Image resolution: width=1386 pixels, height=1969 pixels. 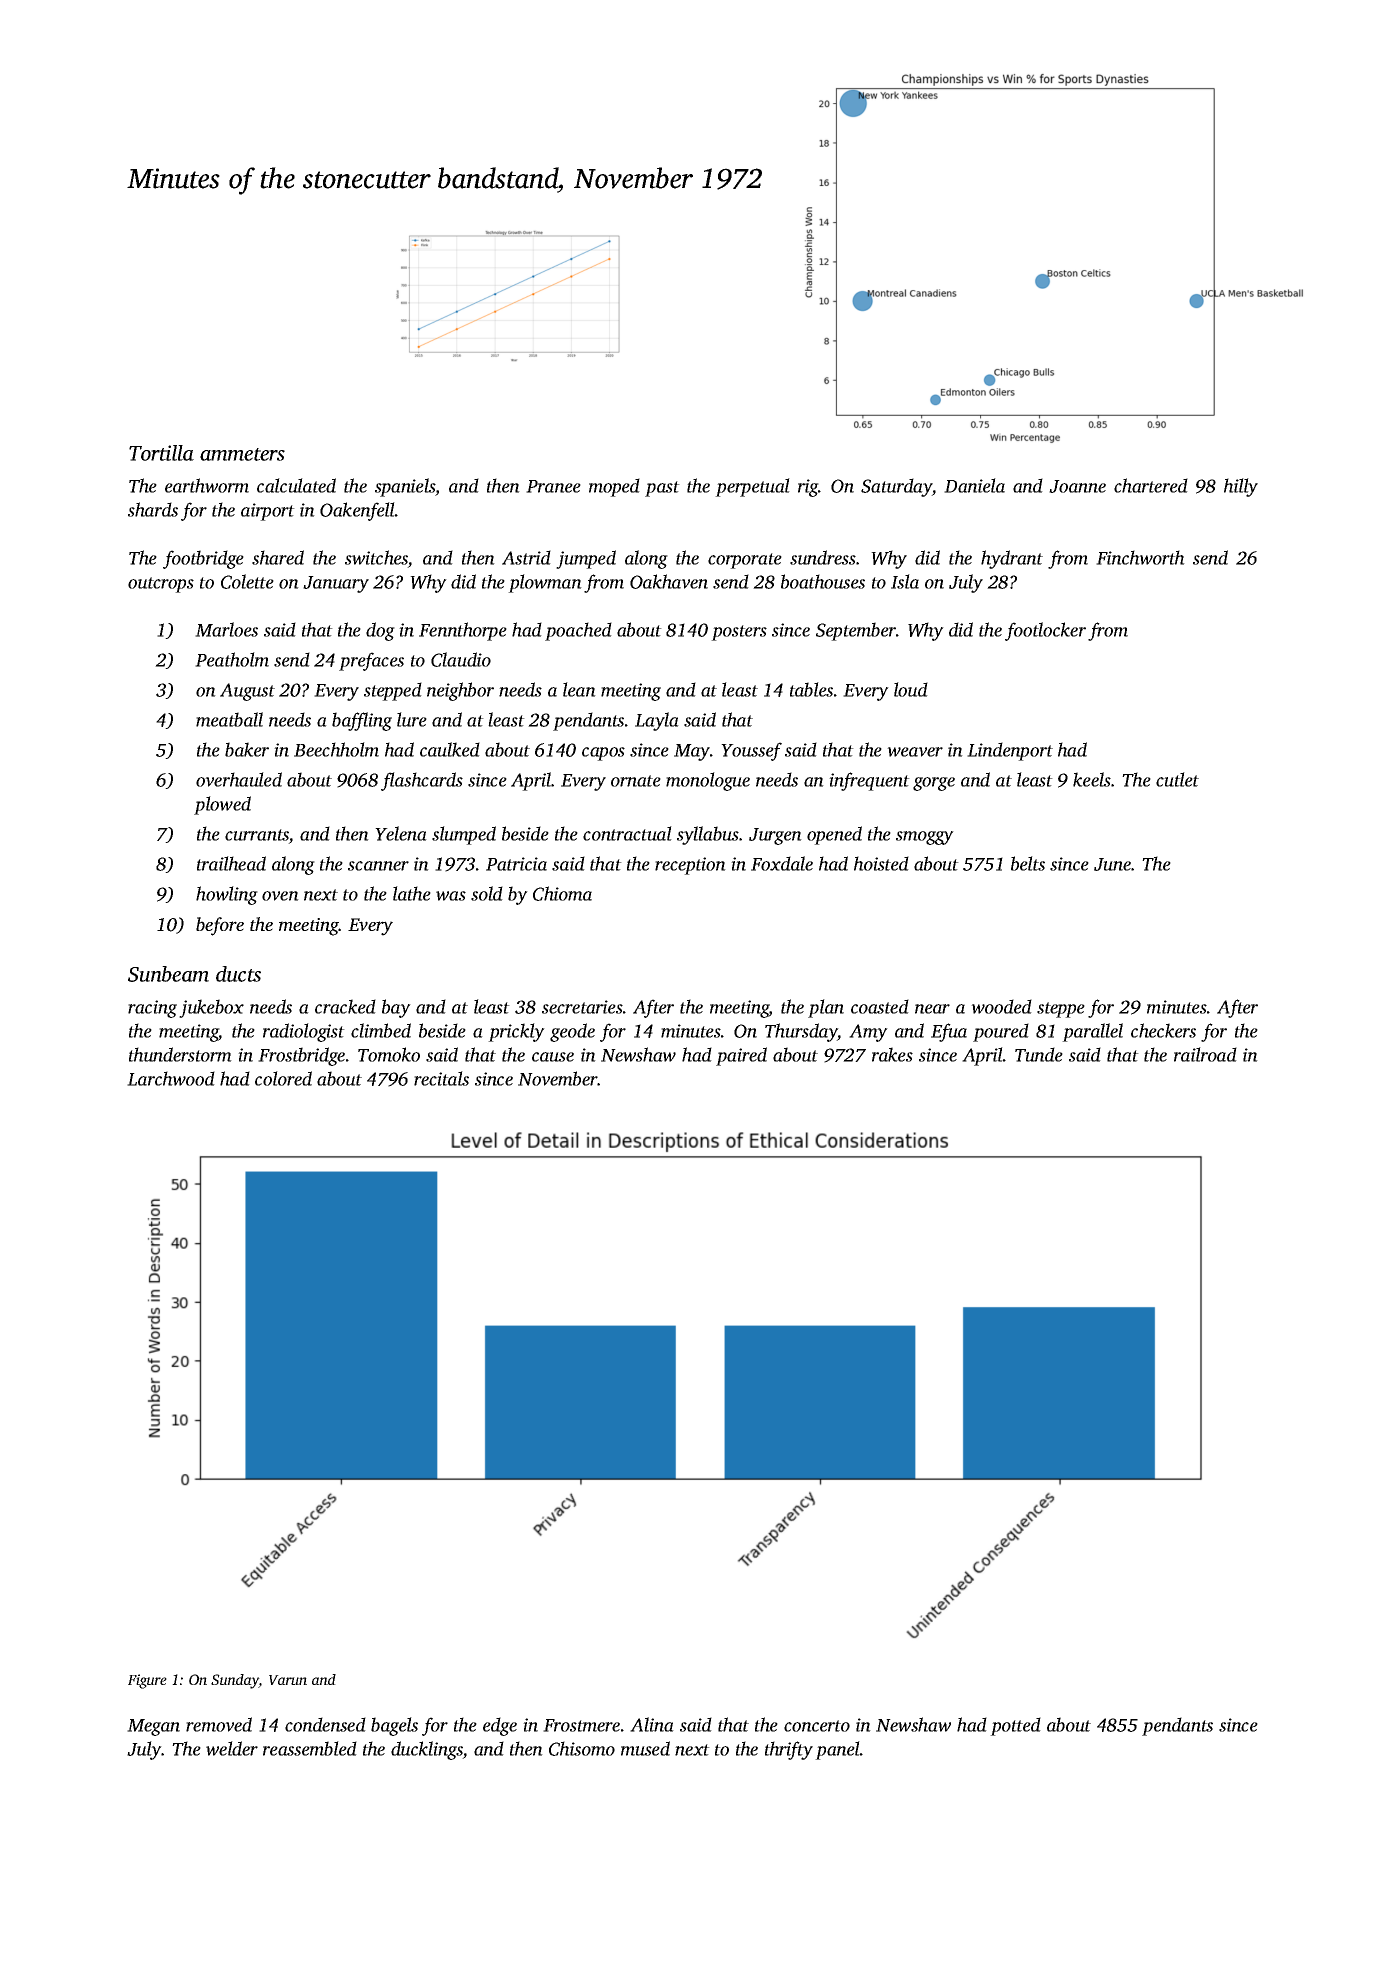 I want to click on hydrant, so click(x=1012, y=559).
